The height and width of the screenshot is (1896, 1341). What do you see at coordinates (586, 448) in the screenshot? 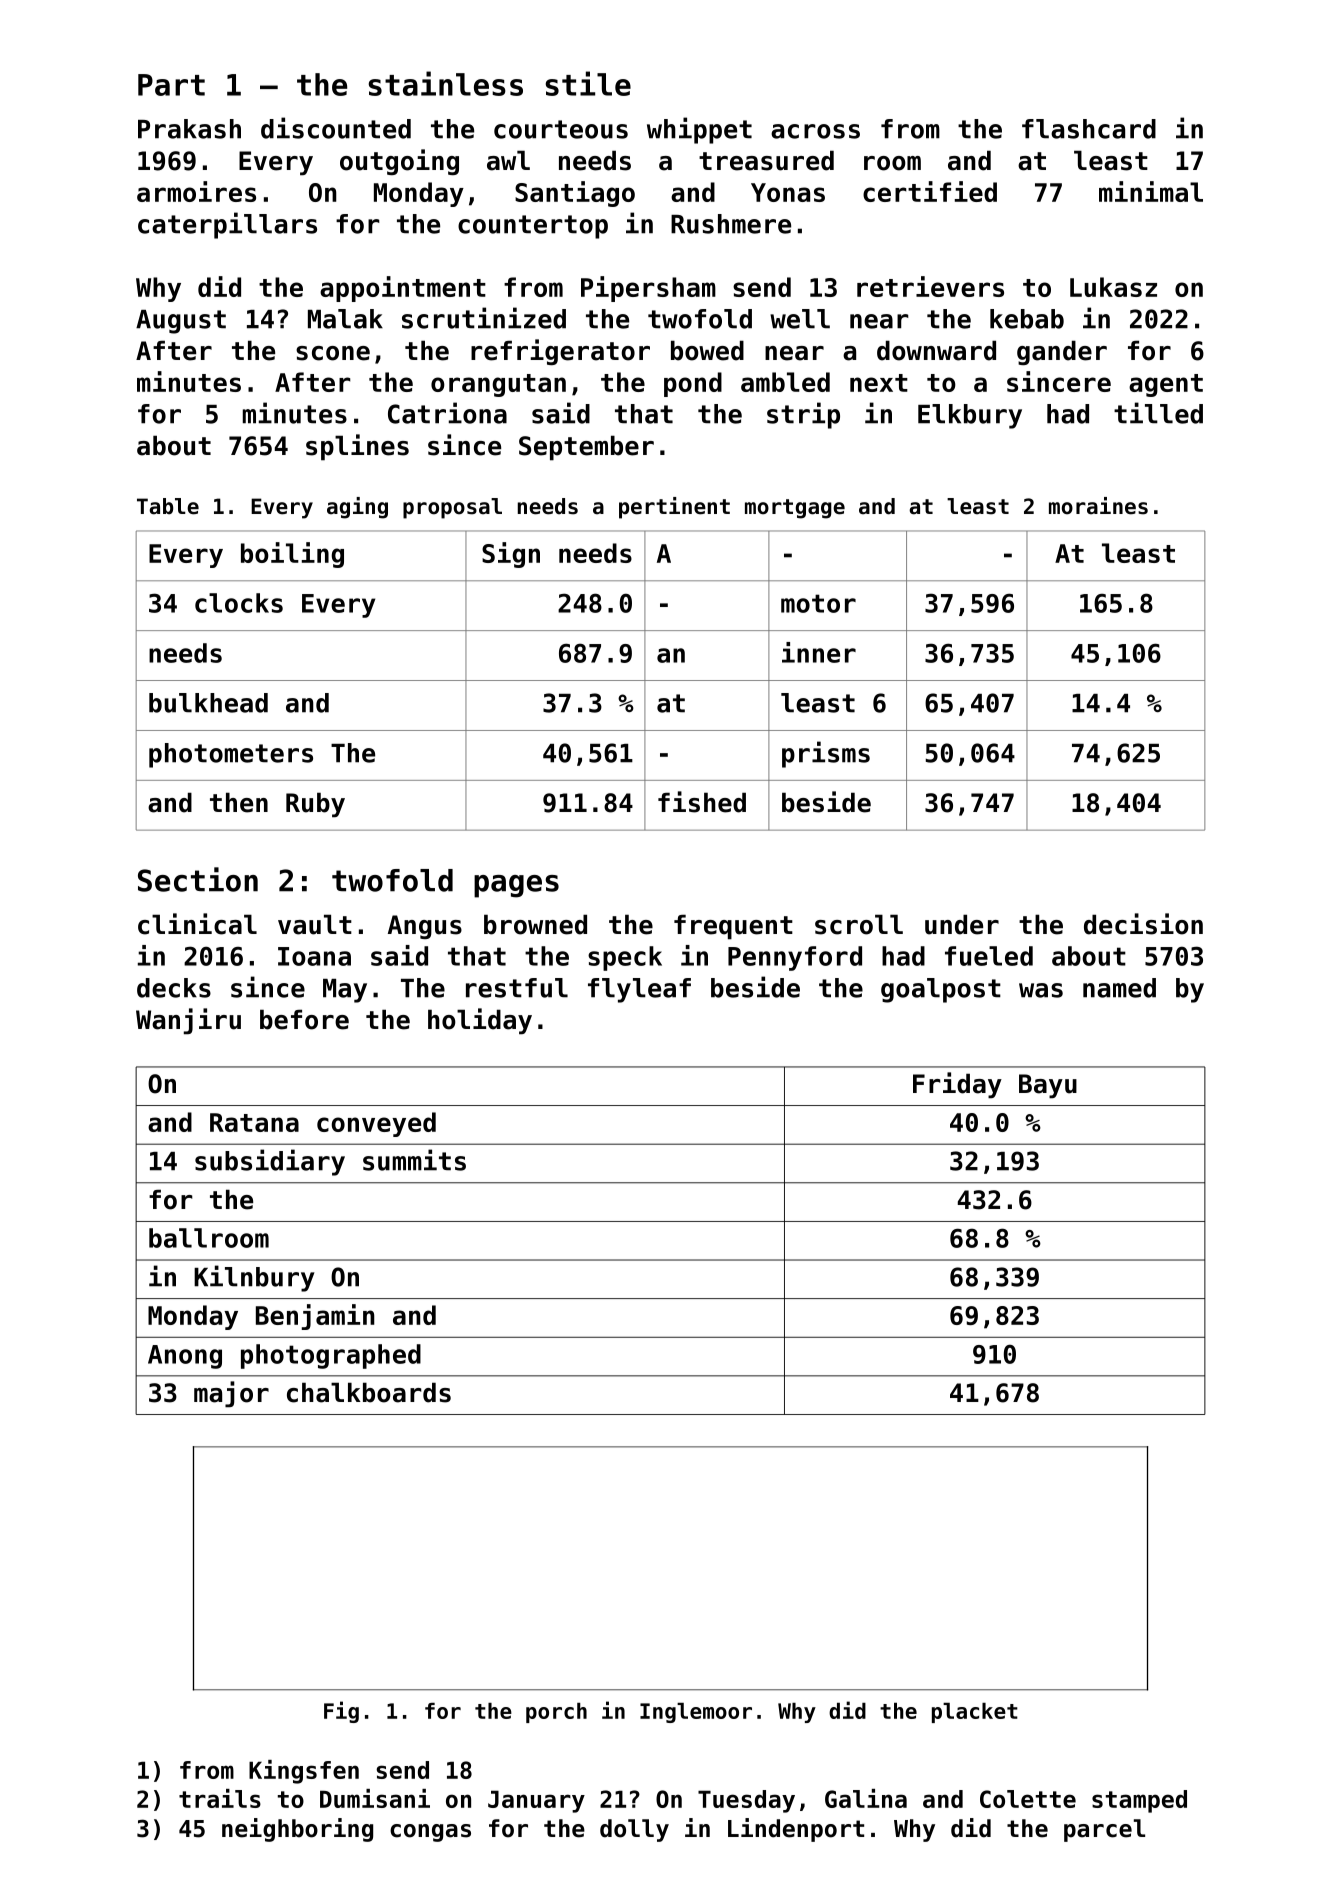
I see `September` at bounding box center [586, 448].
